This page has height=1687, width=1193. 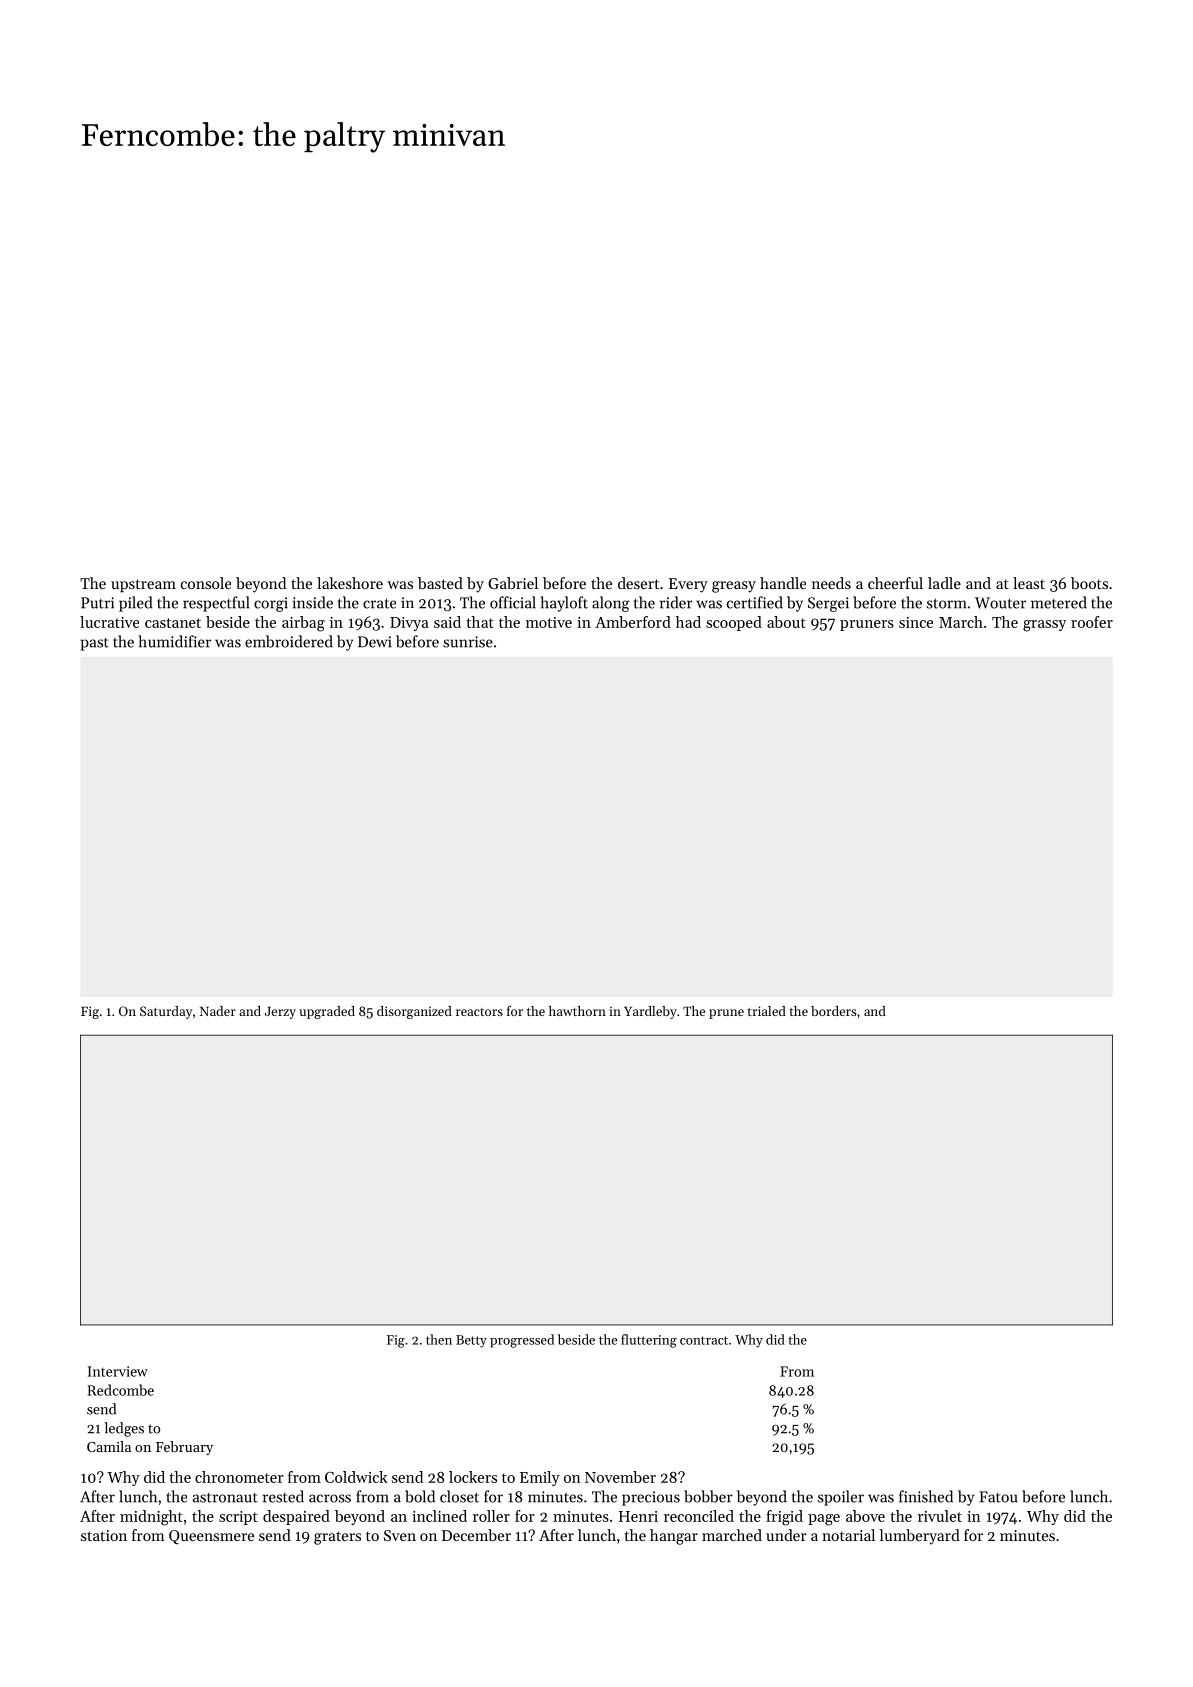 I want to click on Fatou, so click(x=998, y=1497).
